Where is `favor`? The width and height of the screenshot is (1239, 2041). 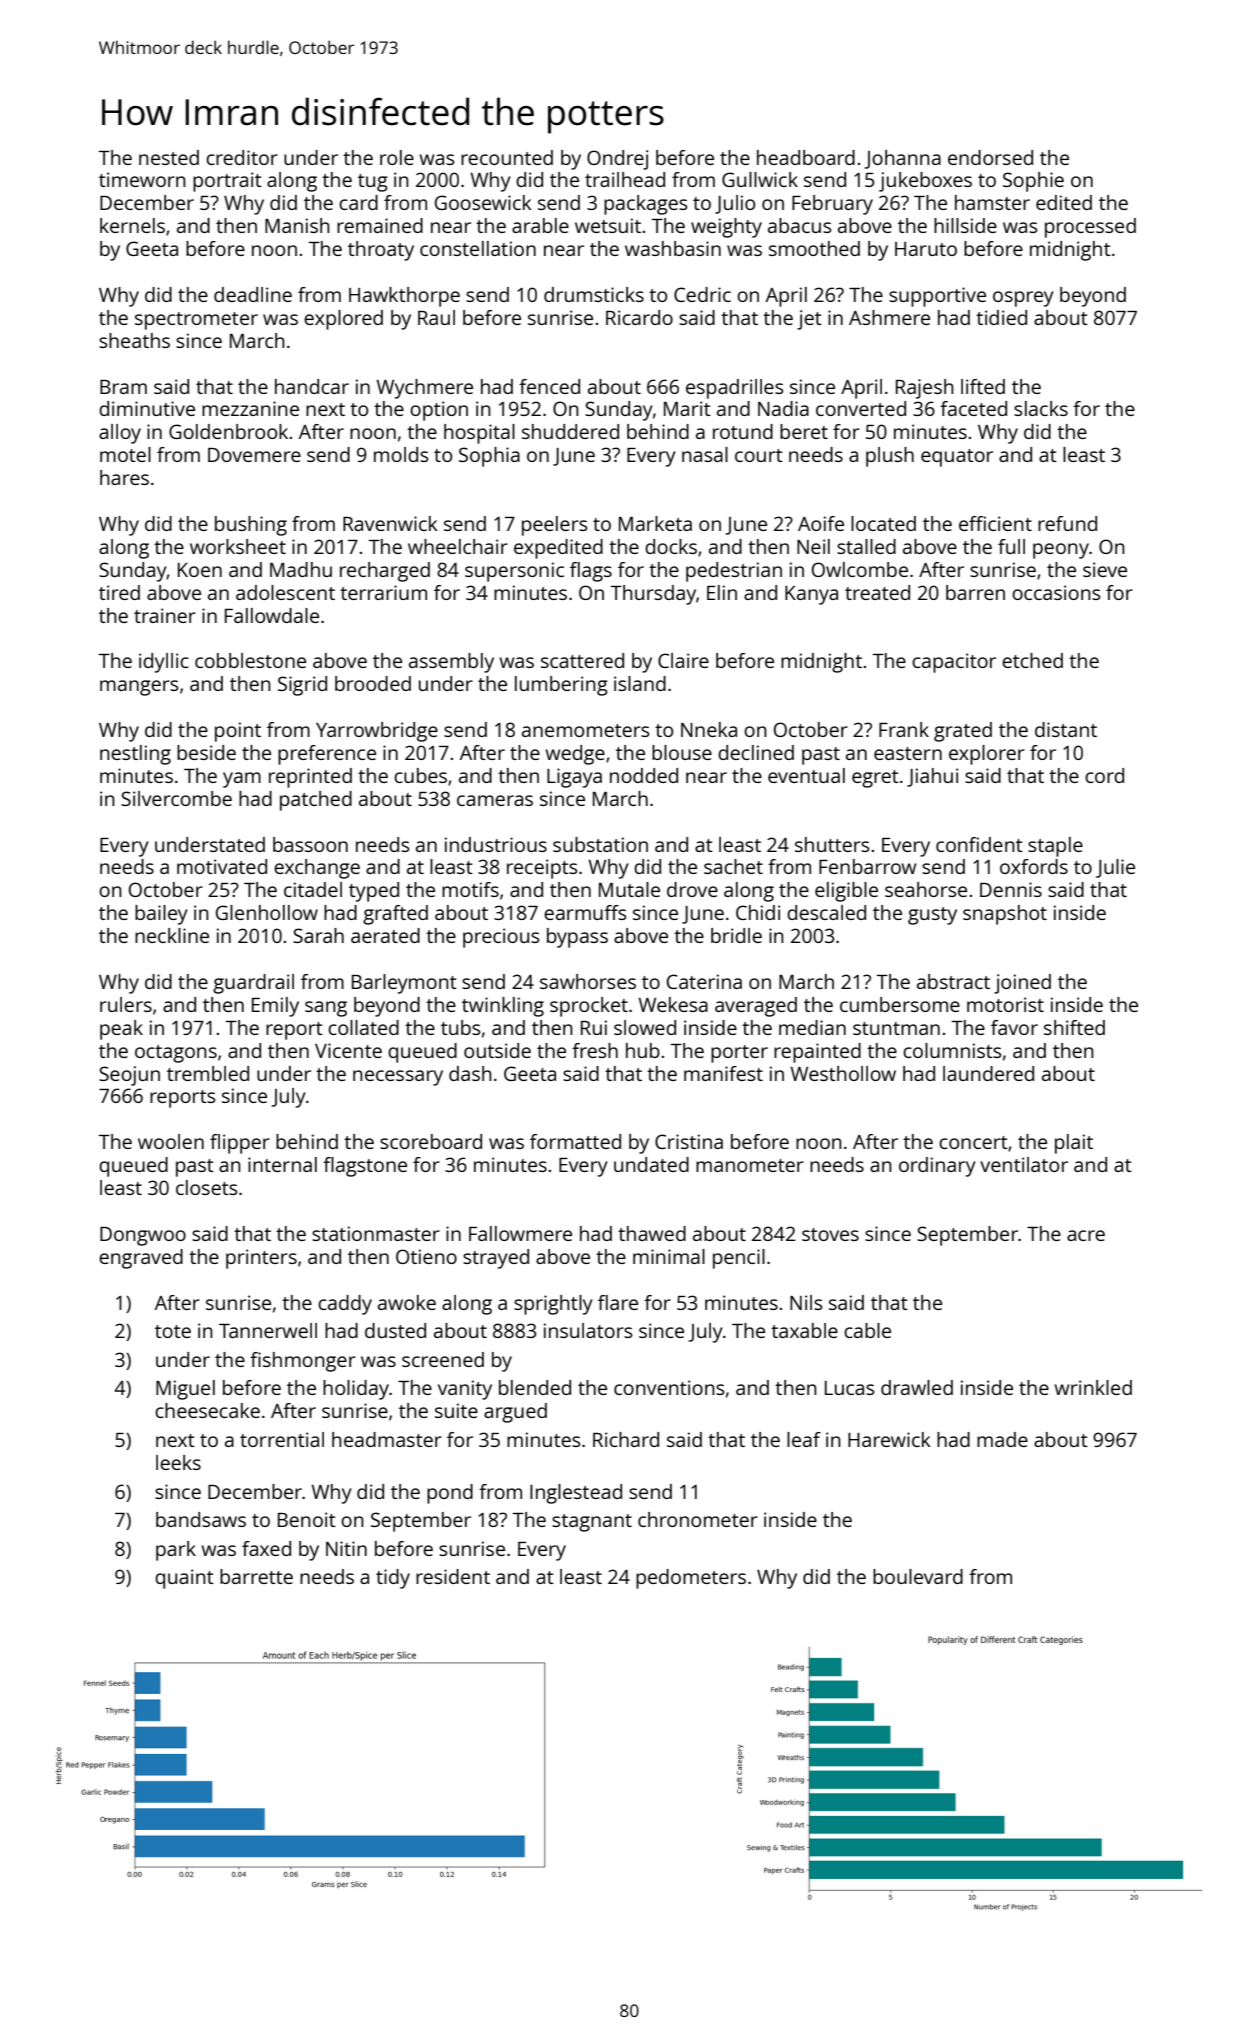
favor is located at coordinates (1014, 1027).
